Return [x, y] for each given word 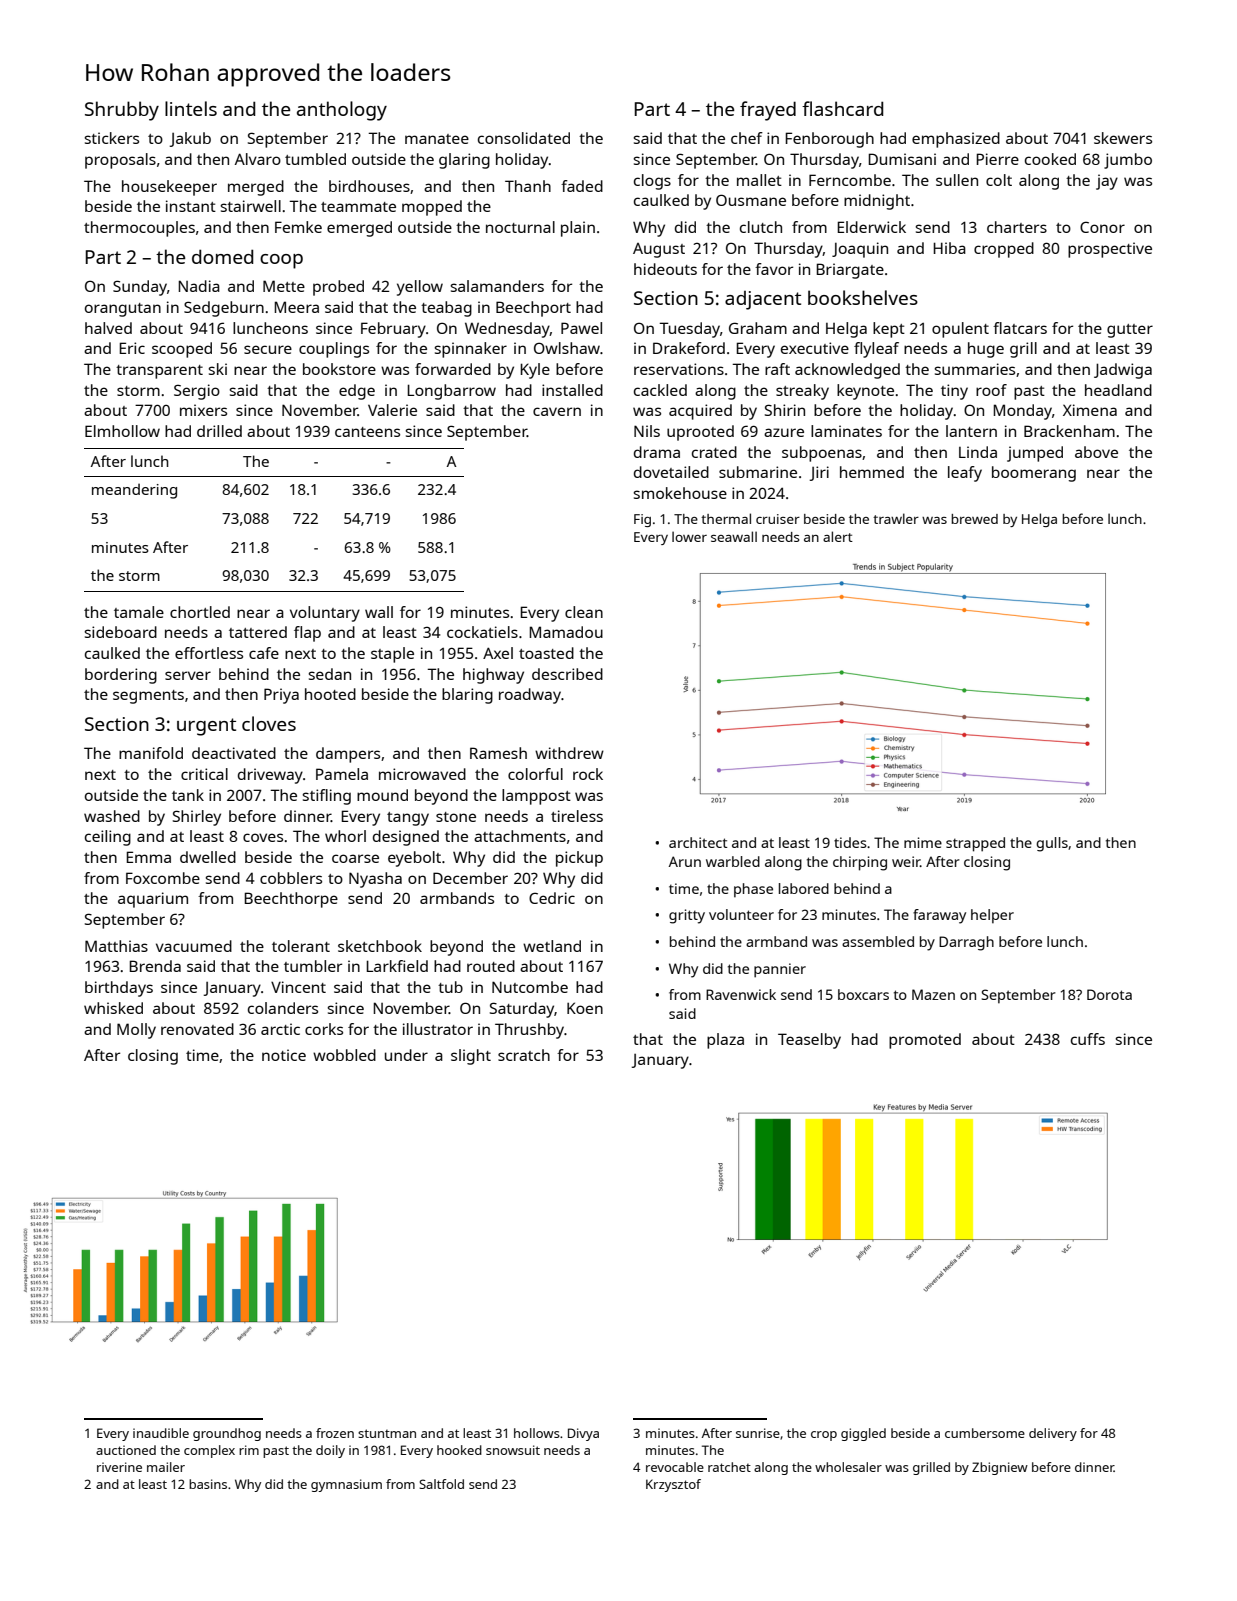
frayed [768, 111]
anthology [342, 111]
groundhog [227, 1434]
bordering [121, 676]
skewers [1123, 138]
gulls [1052, 844]
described [567, 674]
